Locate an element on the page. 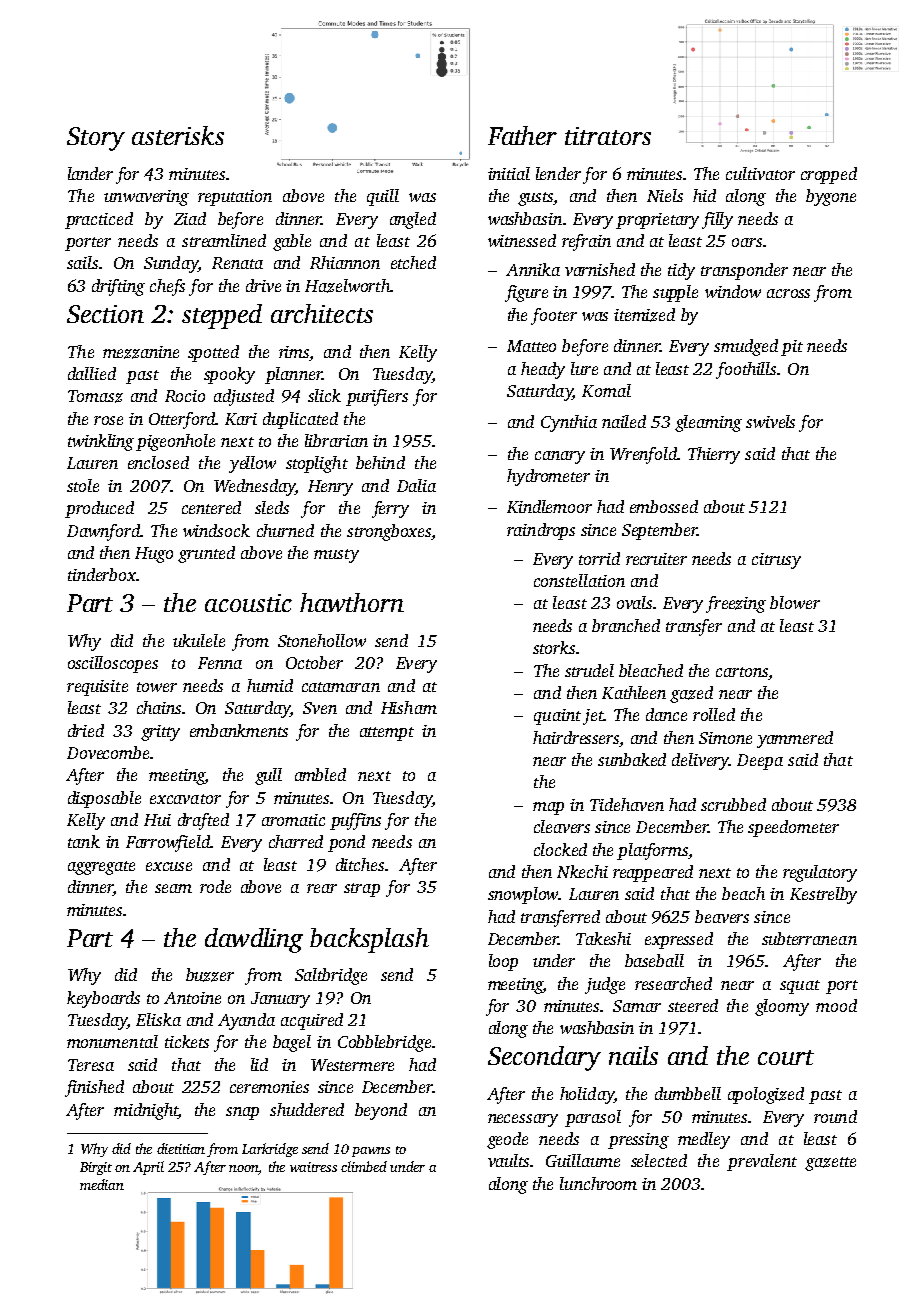  bygone is located at coordinates (831, 197).
